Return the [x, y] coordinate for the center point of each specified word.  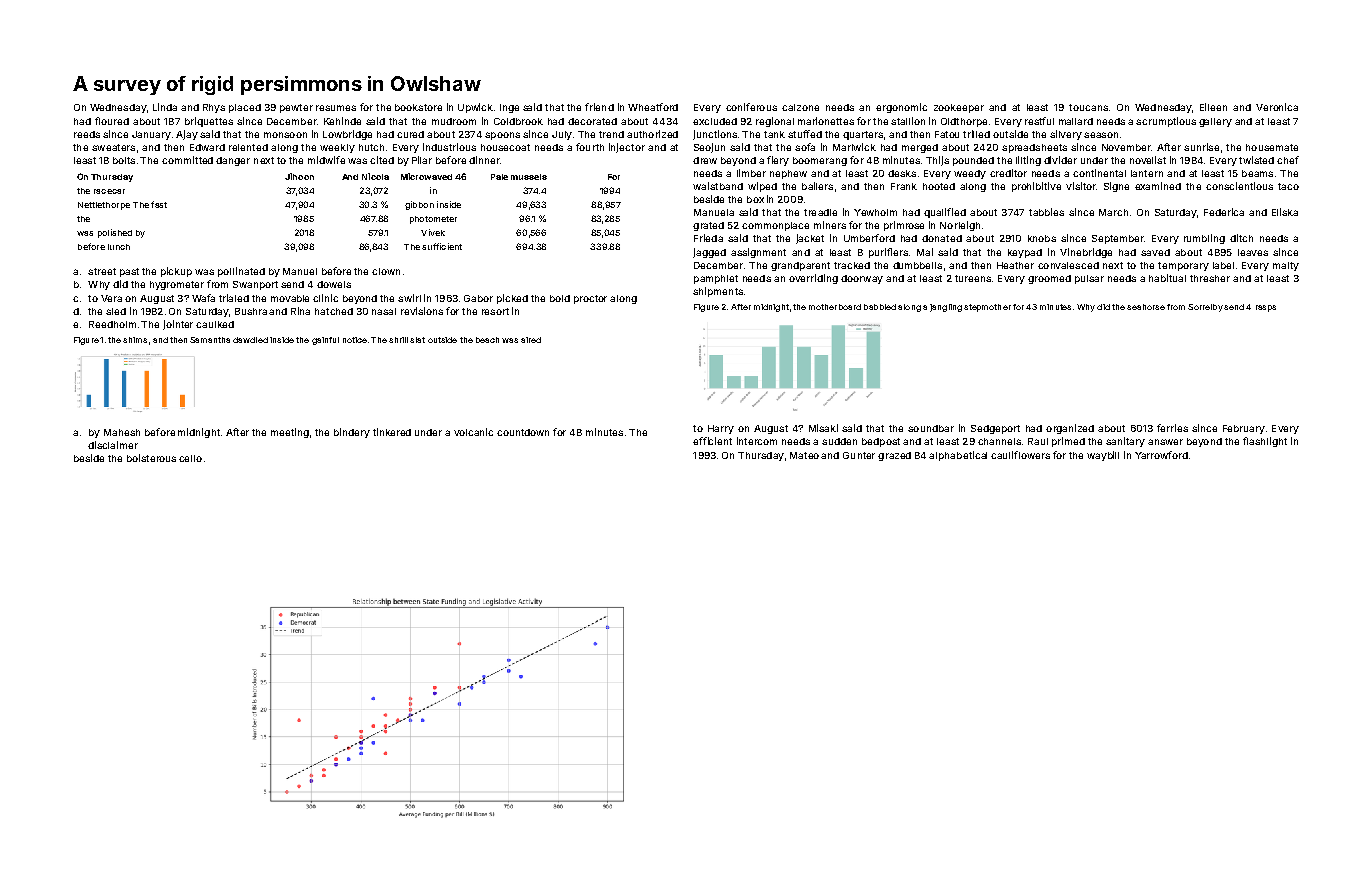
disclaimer [113, 445]
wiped [762, 187]
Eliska [1285, 212]
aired [531, 340]
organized [1070, 429]
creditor [1008, 173]
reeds [87, 134]
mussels [529, 177]
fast [159, 204]
